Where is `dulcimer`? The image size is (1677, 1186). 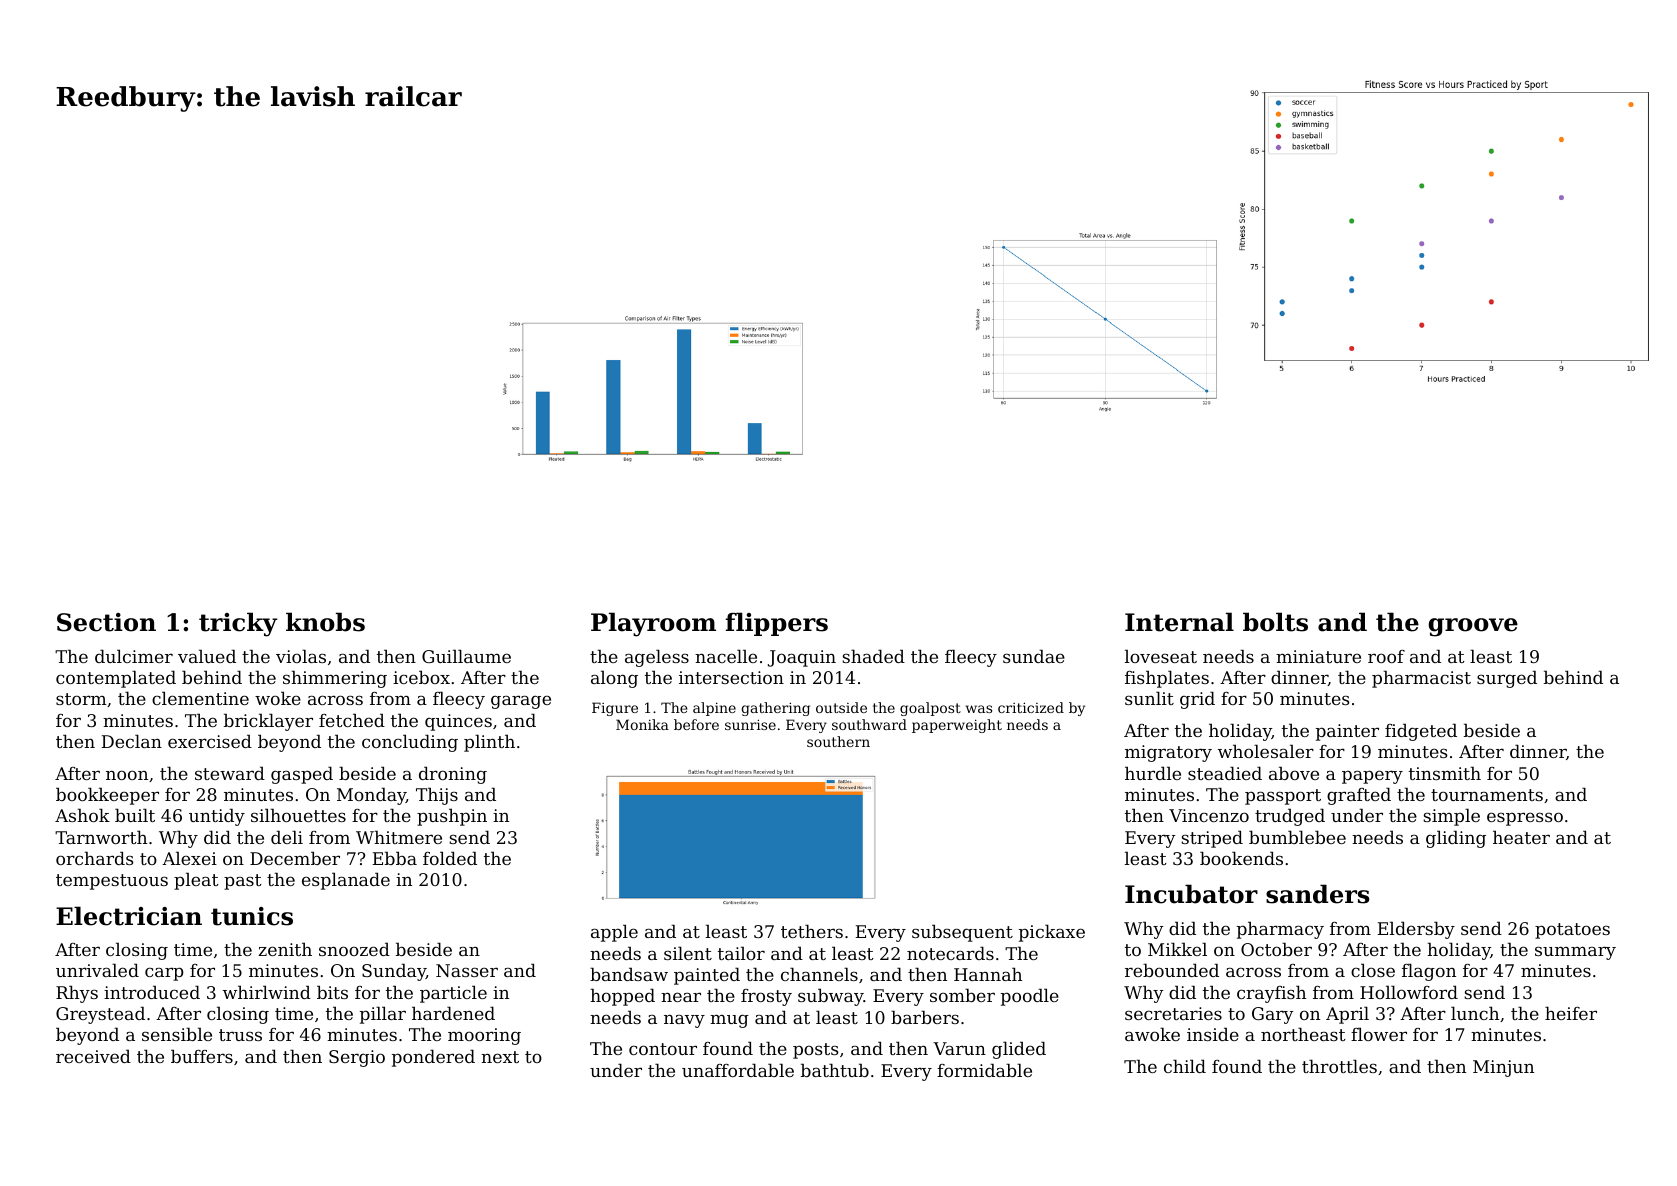
dulcimer is located at coordinates (134, 656).
